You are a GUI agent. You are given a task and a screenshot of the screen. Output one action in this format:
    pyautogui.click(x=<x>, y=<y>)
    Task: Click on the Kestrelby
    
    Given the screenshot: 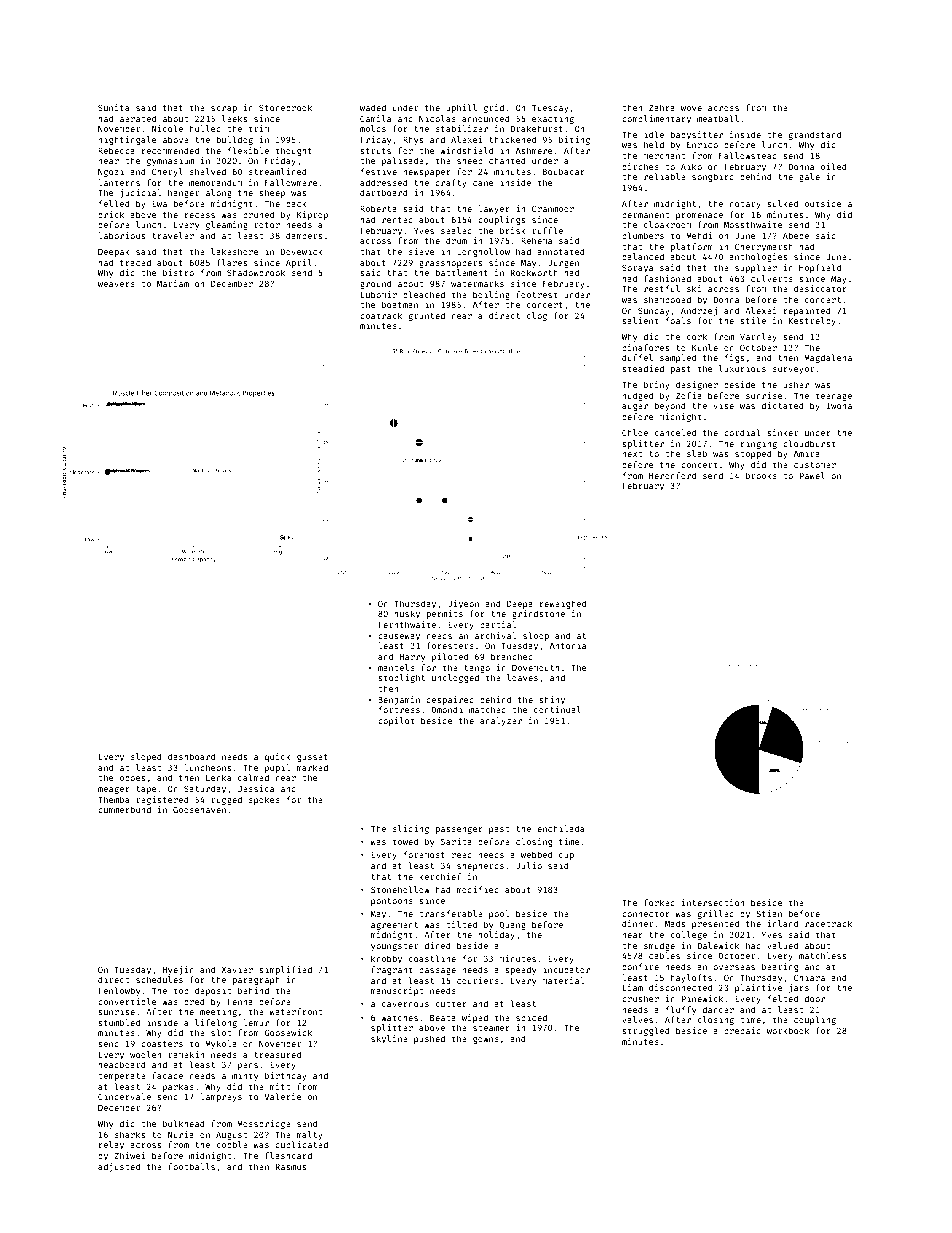 What is the action you would take?
    pyautogui.click(x=812, y=321)
